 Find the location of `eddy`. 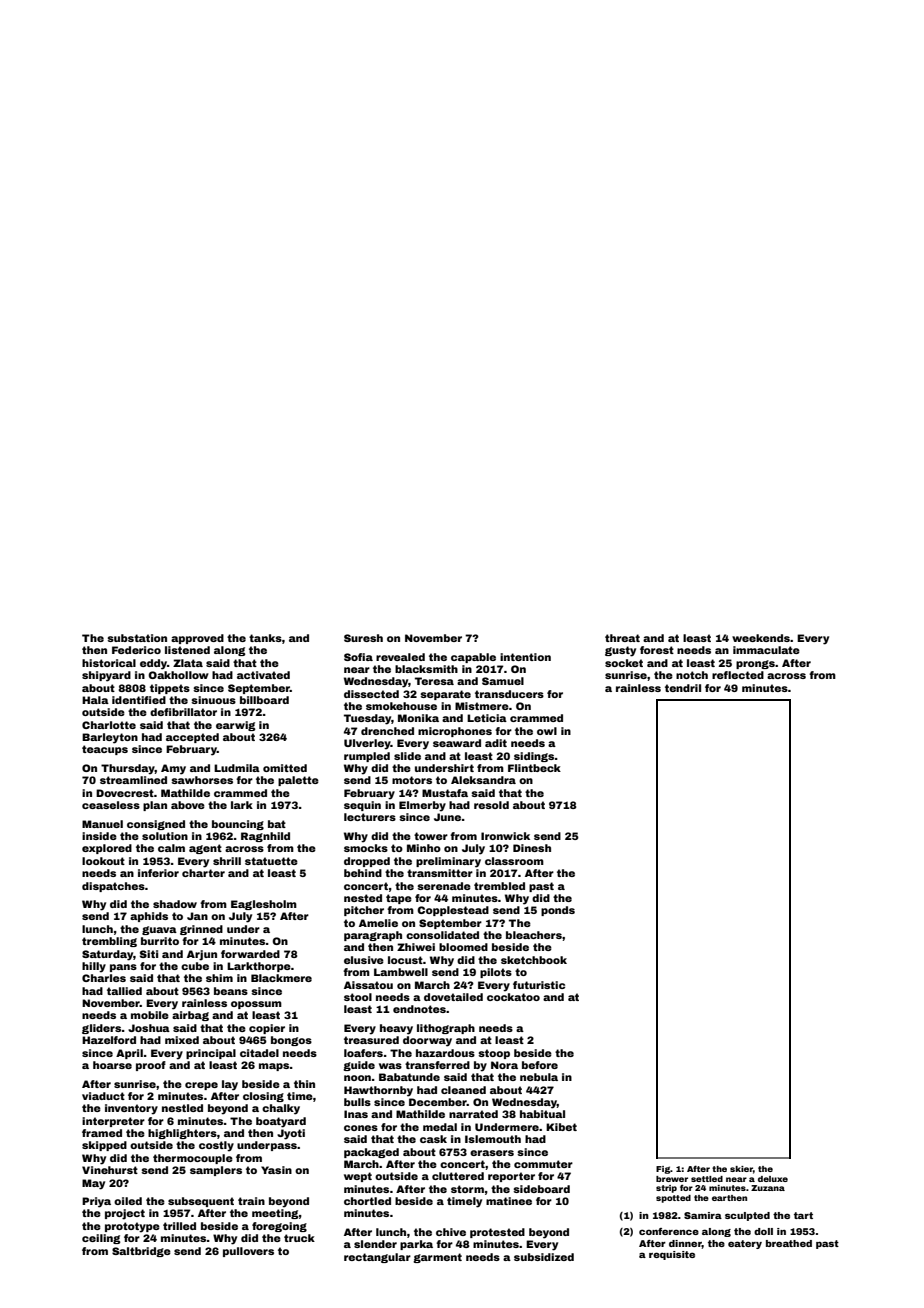

eddy is located at coordinates (153, 664).
